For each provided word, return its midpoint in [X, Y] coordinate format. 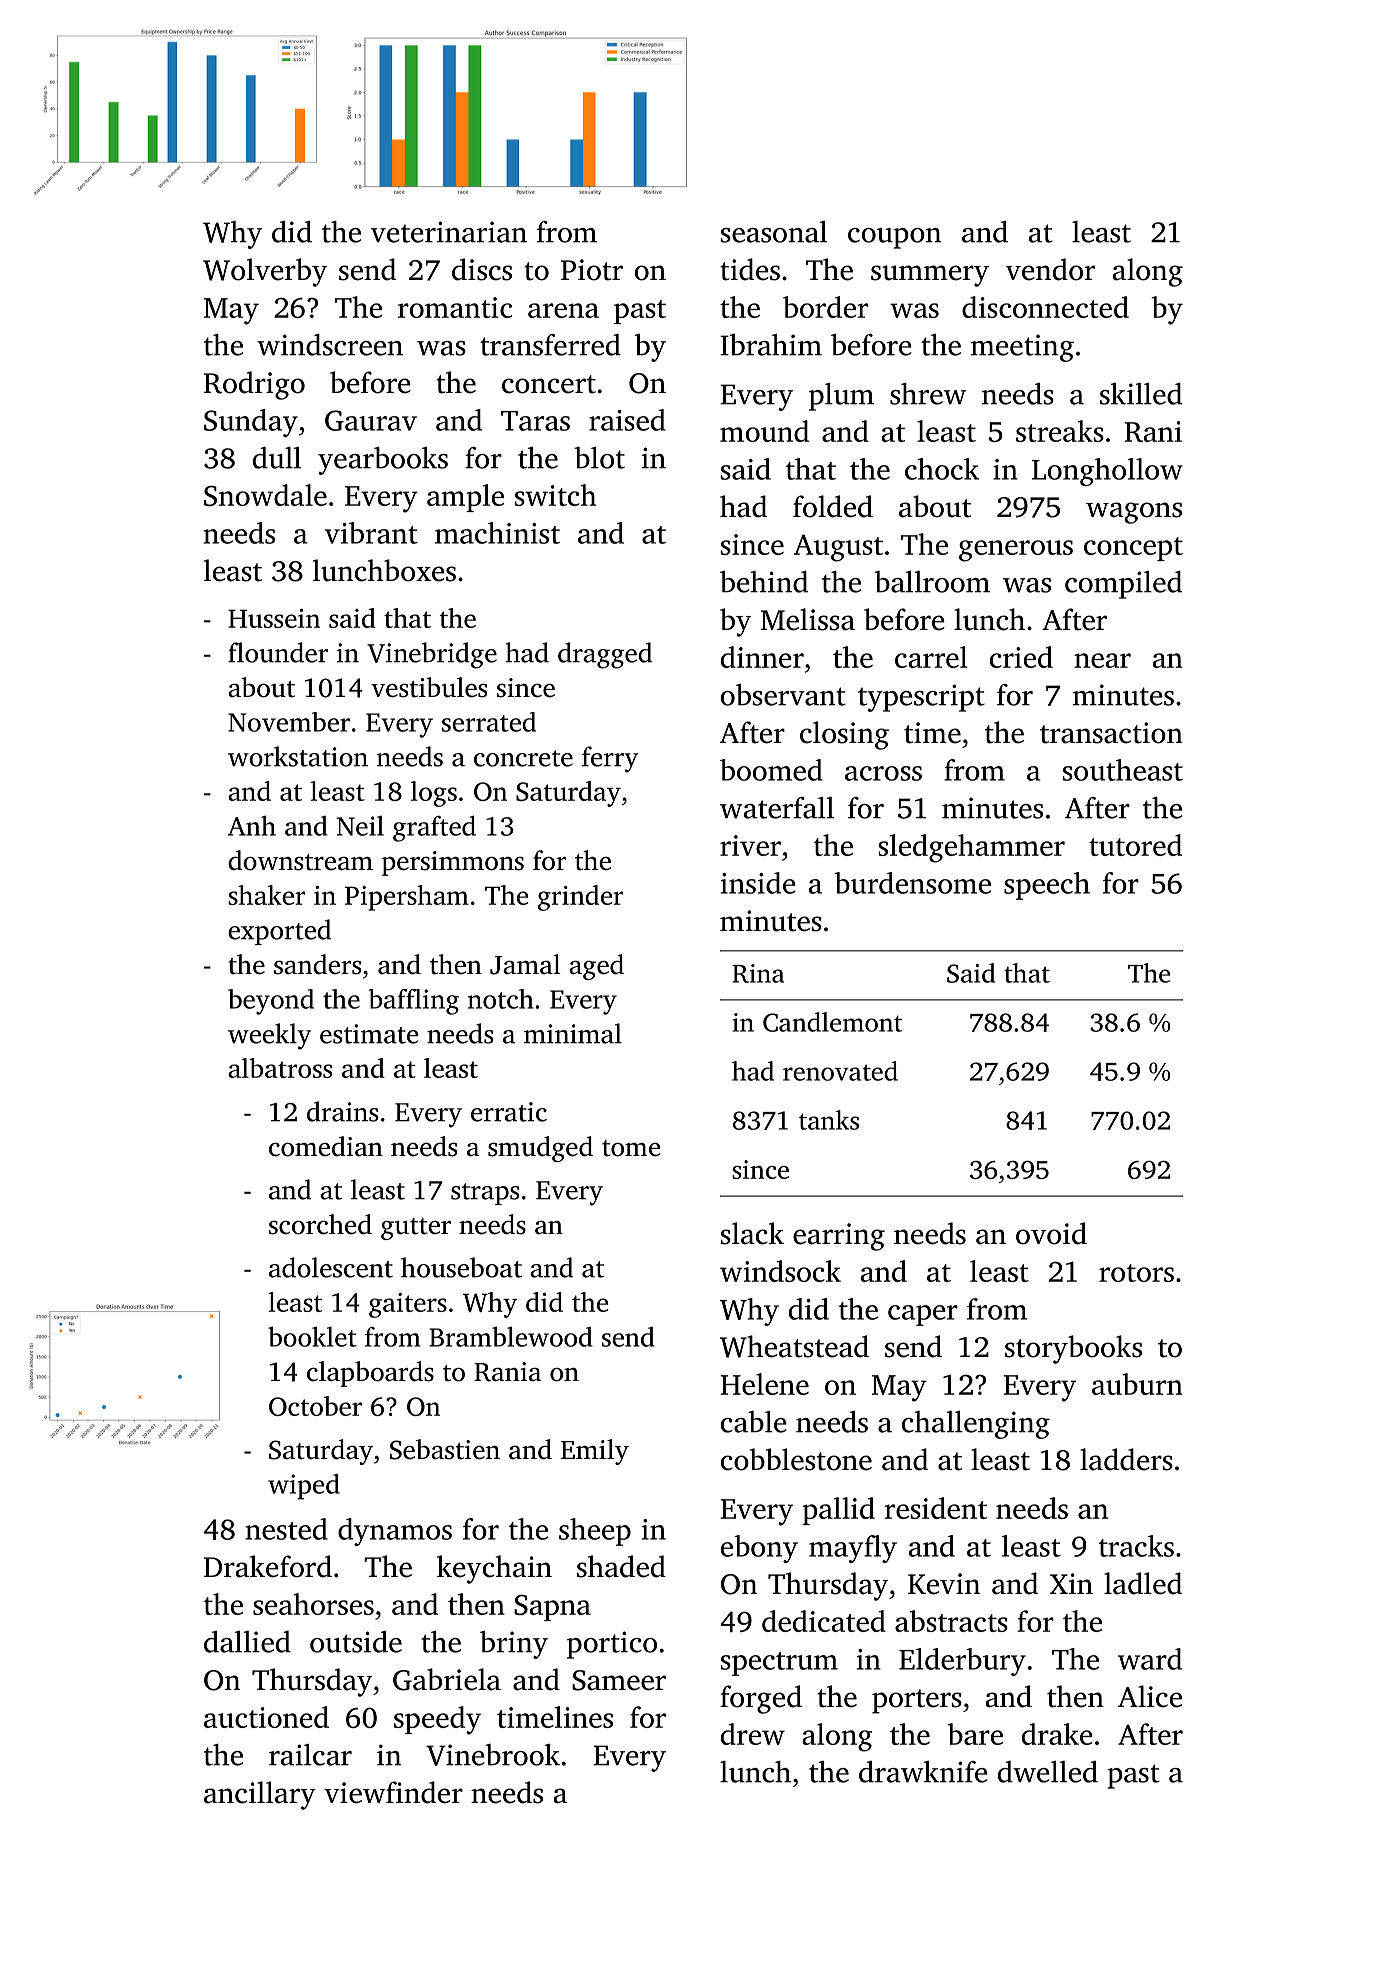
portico [612, 1645]
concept [1133, 549]
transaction [1111, 733]
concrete [523, 758]
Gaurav [371, 420]
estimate [369, 1034]
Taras [535, 421]
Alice [1150, 1696]
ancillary [260, 1795]
